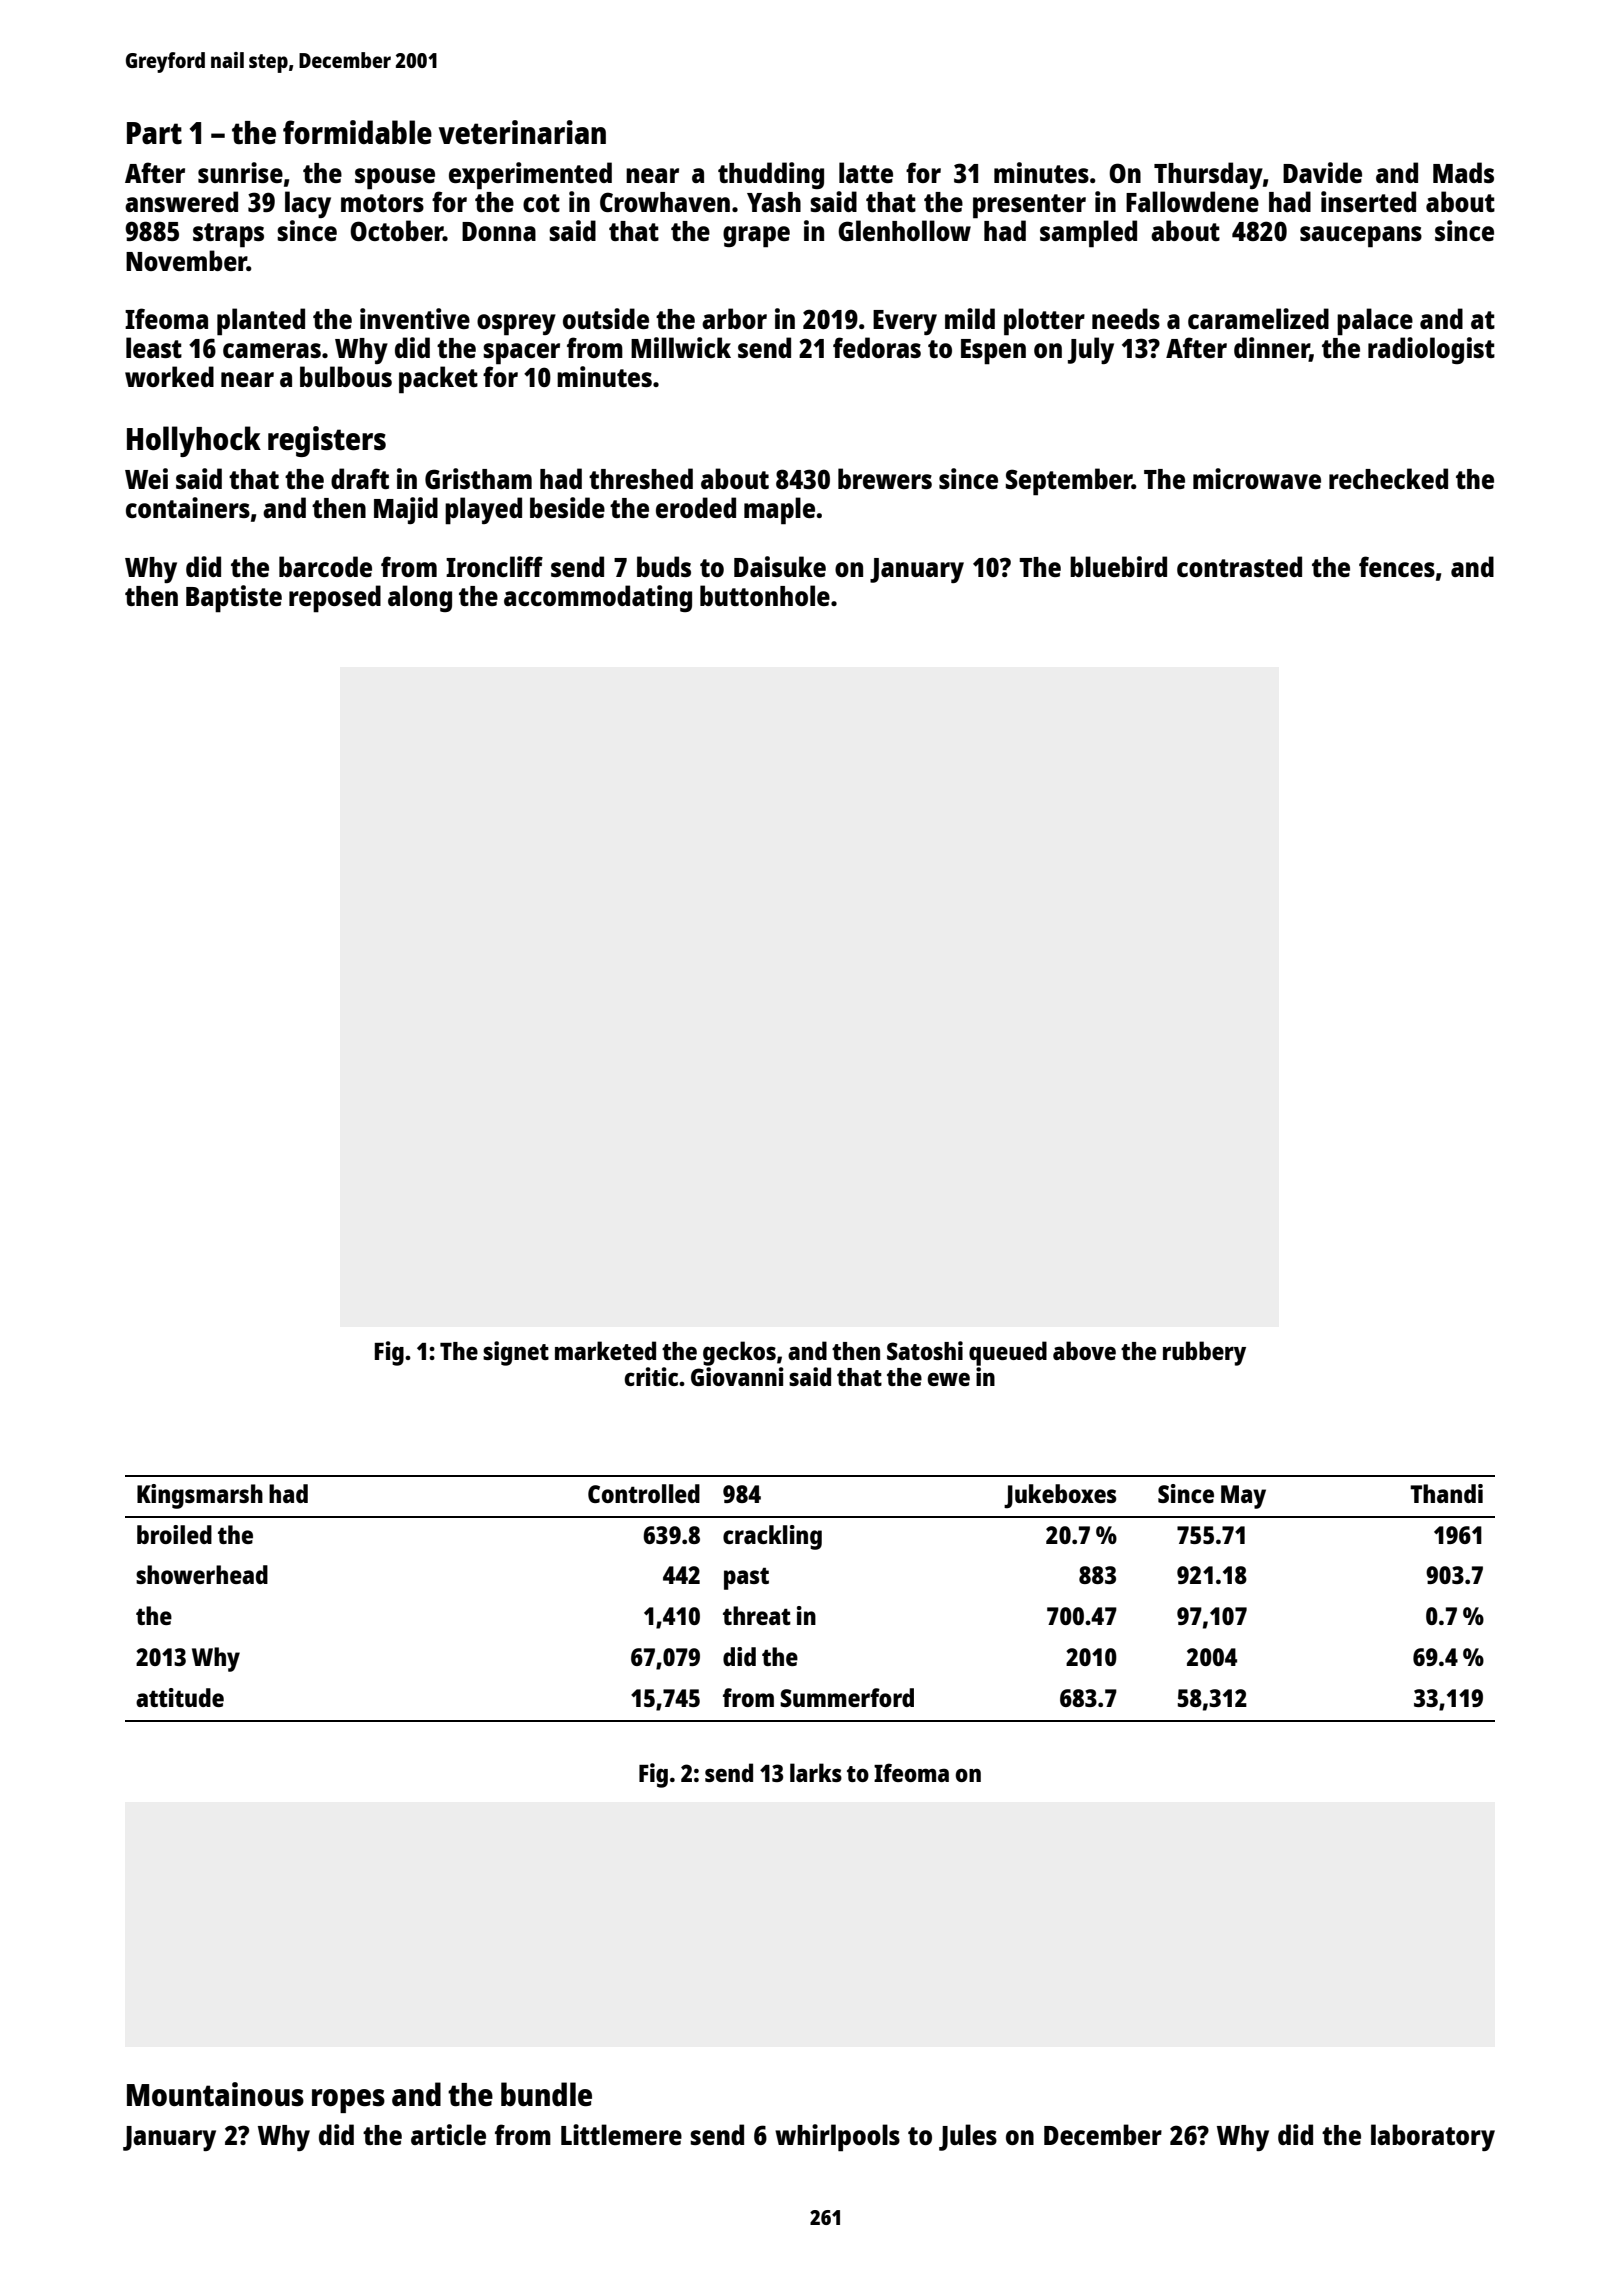  Describe the element at coordinates (483, 511) in the page. I see `played` at that location.
